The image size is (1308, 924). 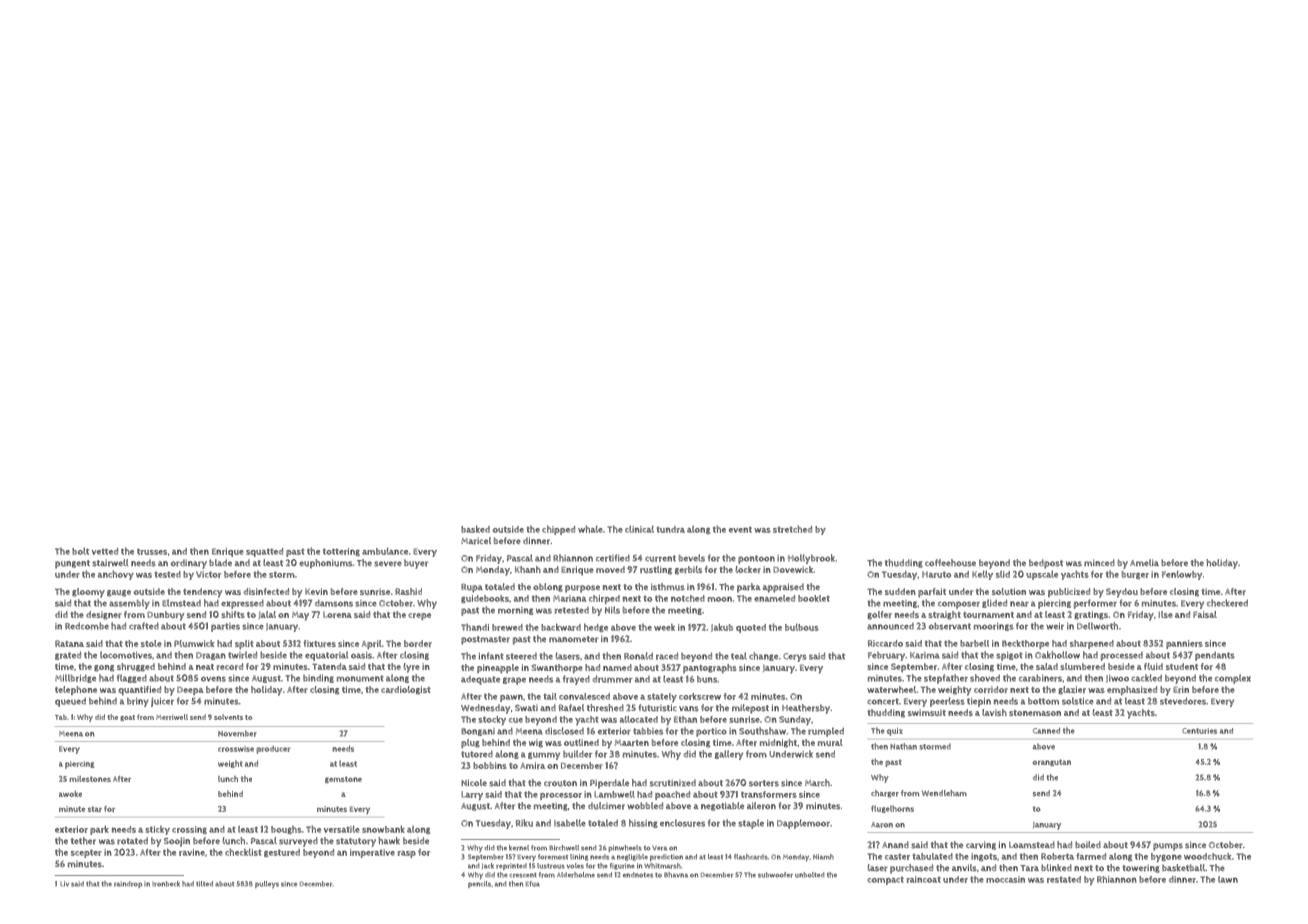 I want to click on pulleys, so click(x=267, y=884).
